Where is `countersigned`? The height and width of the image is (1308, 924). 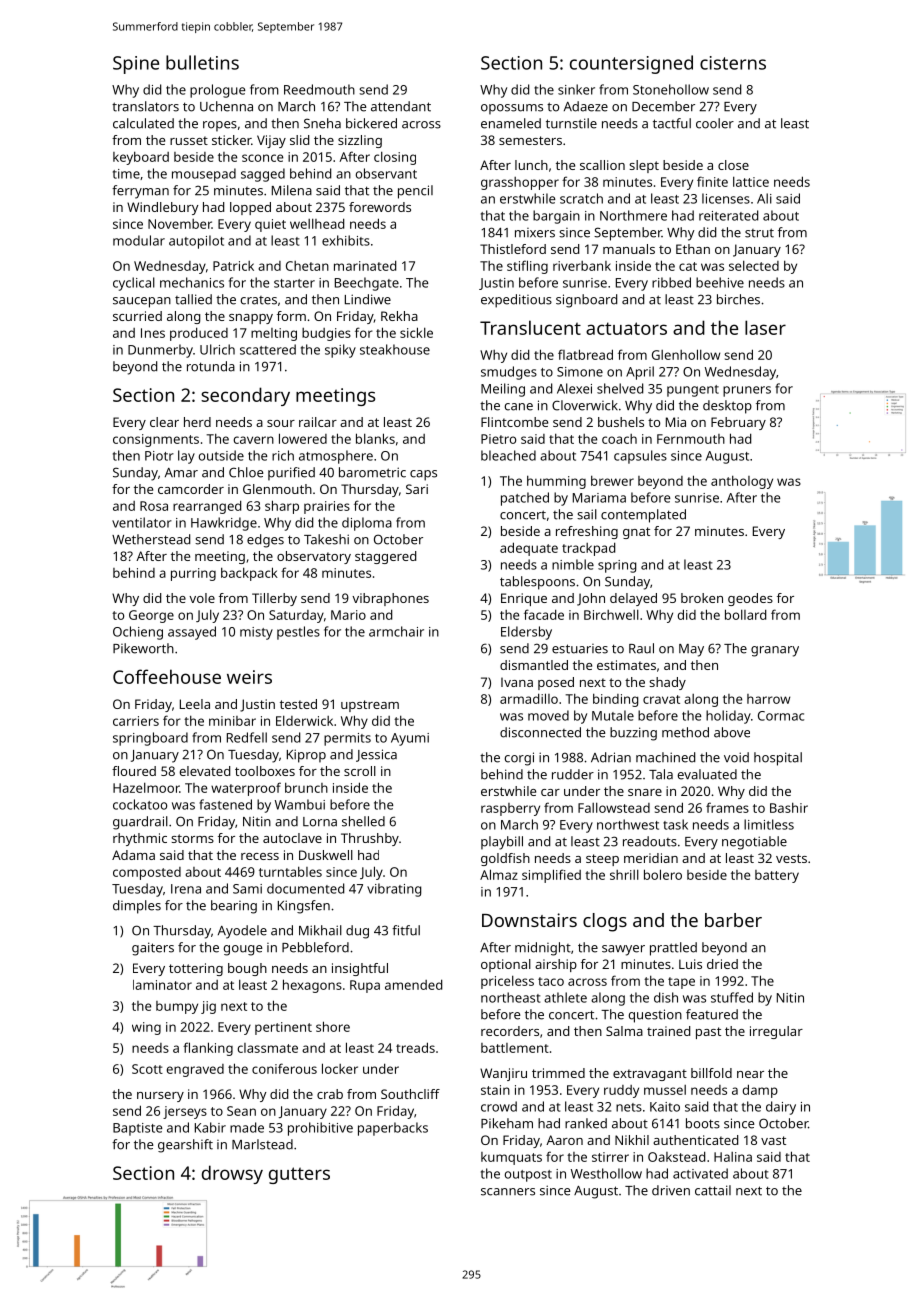
countersigned is located at coordinates (631, 64).
